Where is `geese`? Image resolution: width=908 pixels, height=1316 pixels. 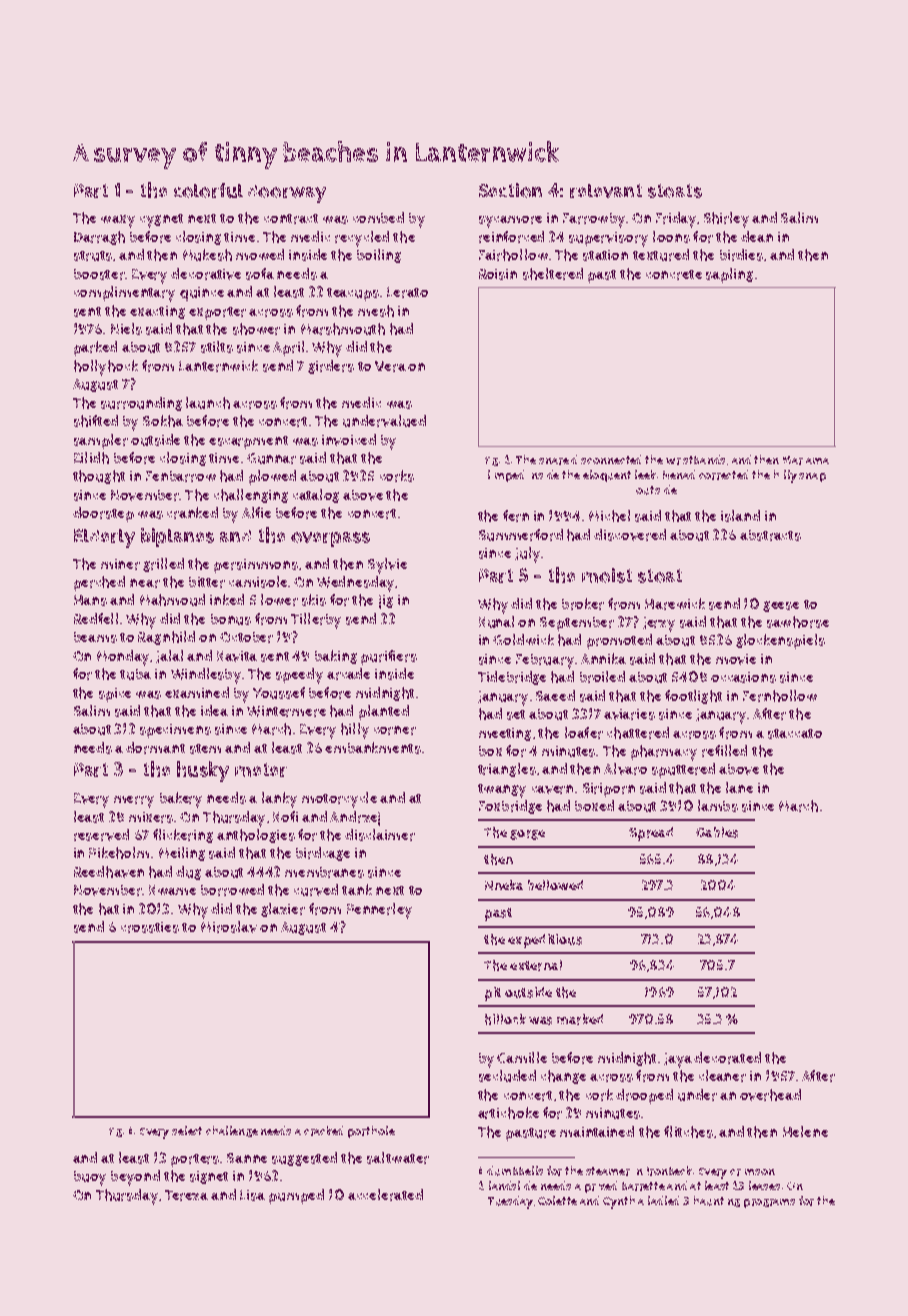
geese is located at coordinates (781, 606).
